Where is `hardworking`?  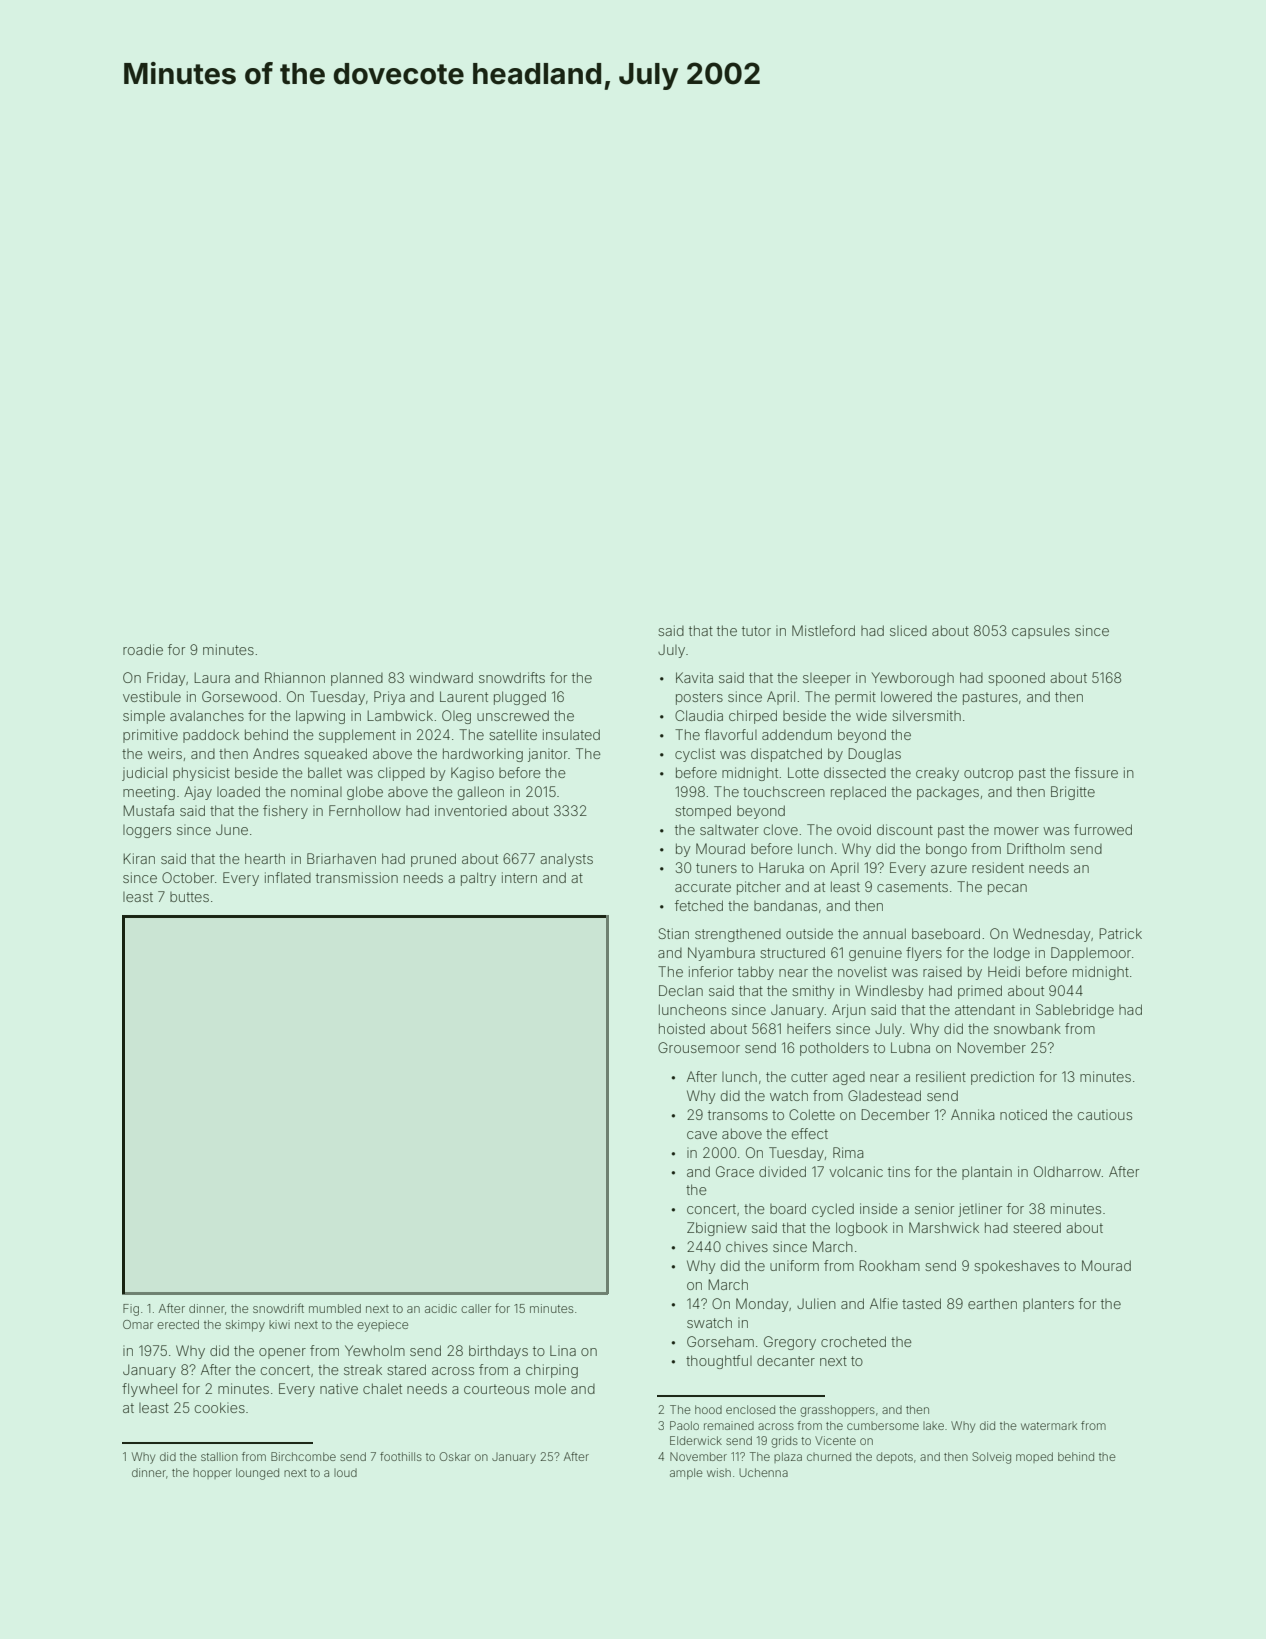
hardworking is located at coordinates (483, 755).
